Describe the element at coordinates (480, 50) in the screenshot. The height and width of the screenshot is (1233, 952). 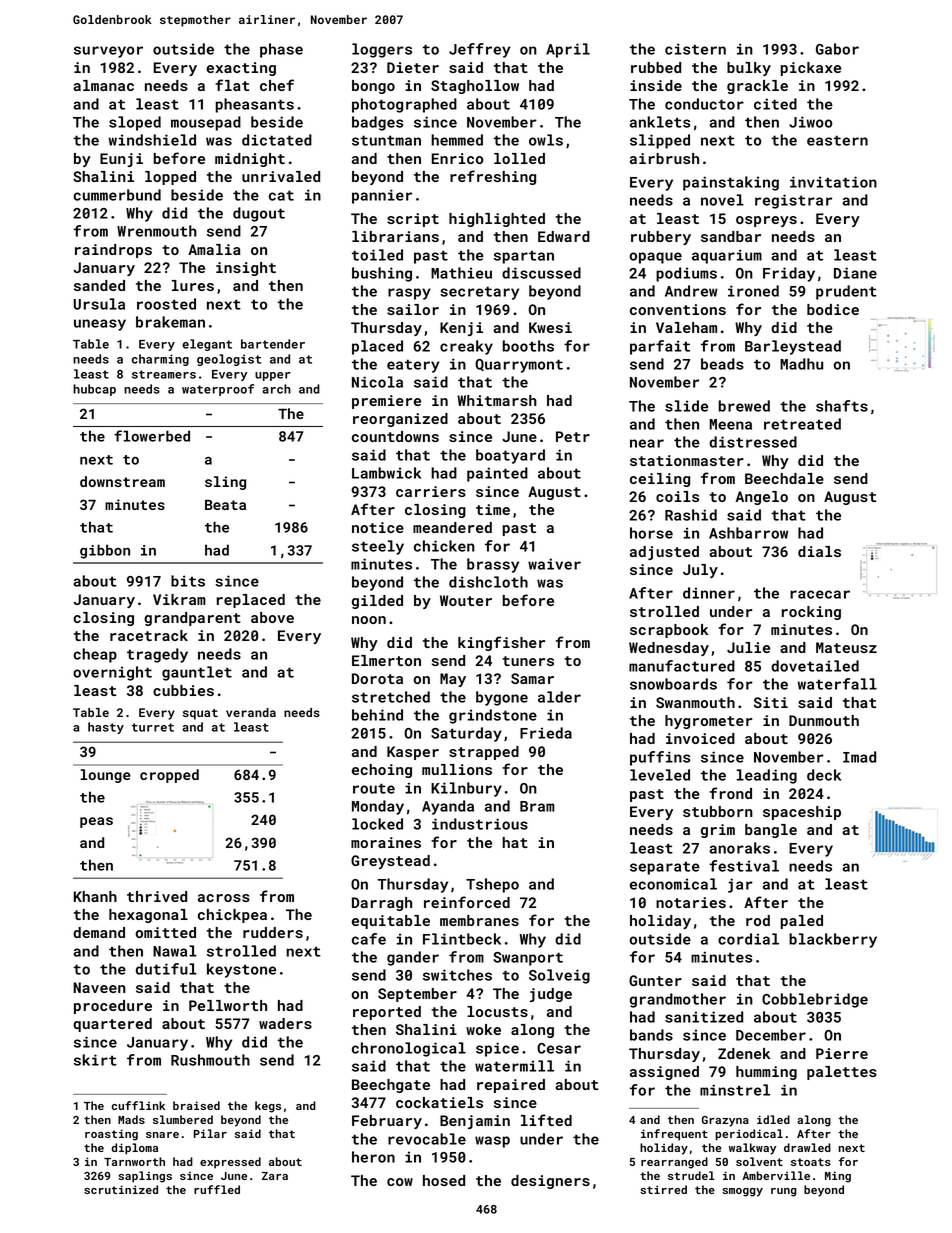
I see `Jeffrey` at that location.
